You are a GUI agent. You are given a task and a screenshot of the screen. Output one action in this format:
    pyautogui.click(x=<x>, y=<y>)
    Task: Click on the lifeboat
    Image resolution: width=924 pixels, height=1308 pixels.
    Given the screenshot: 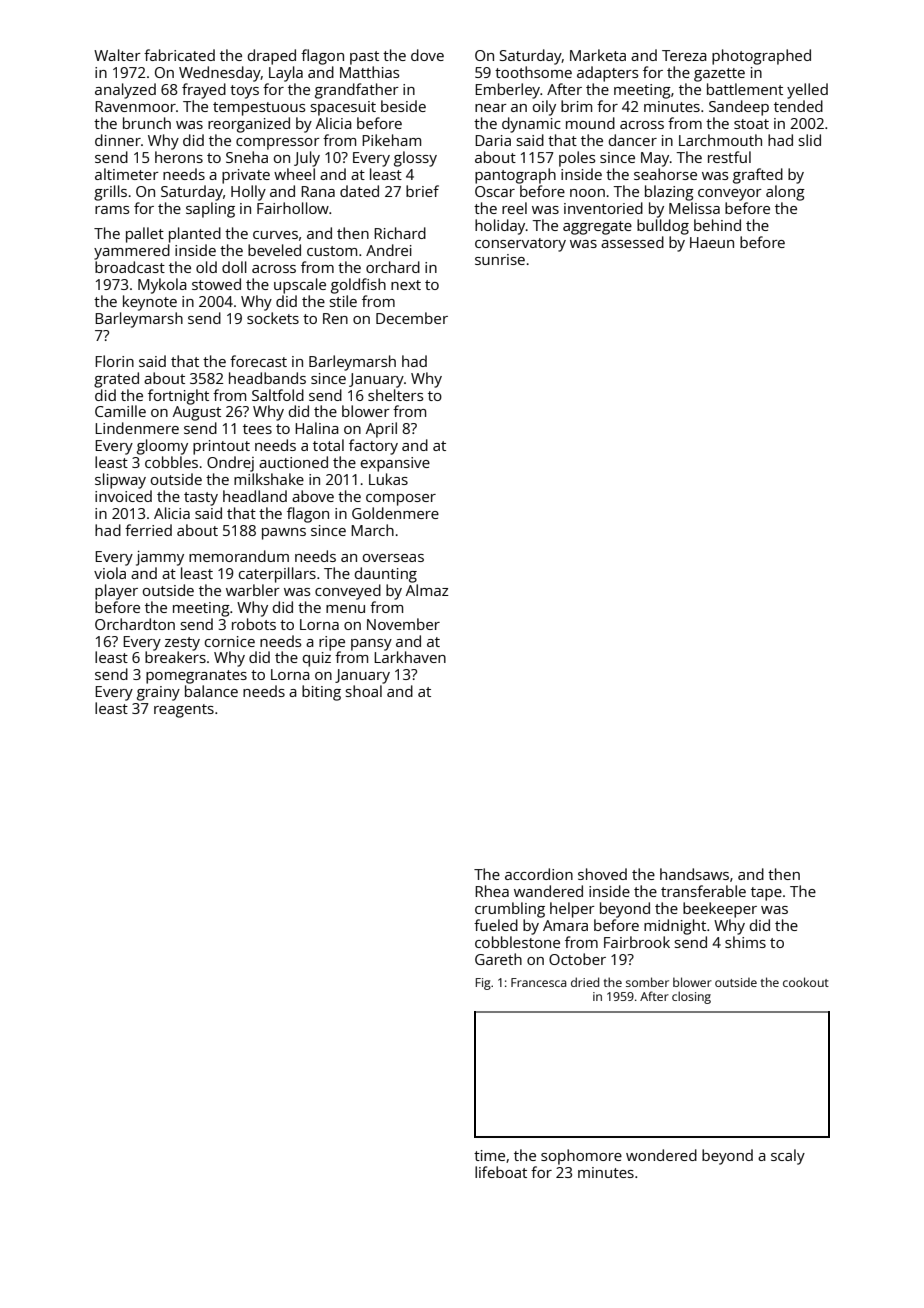 What is the action you would take?
    pyautogui.click(x=501, y=1172)
